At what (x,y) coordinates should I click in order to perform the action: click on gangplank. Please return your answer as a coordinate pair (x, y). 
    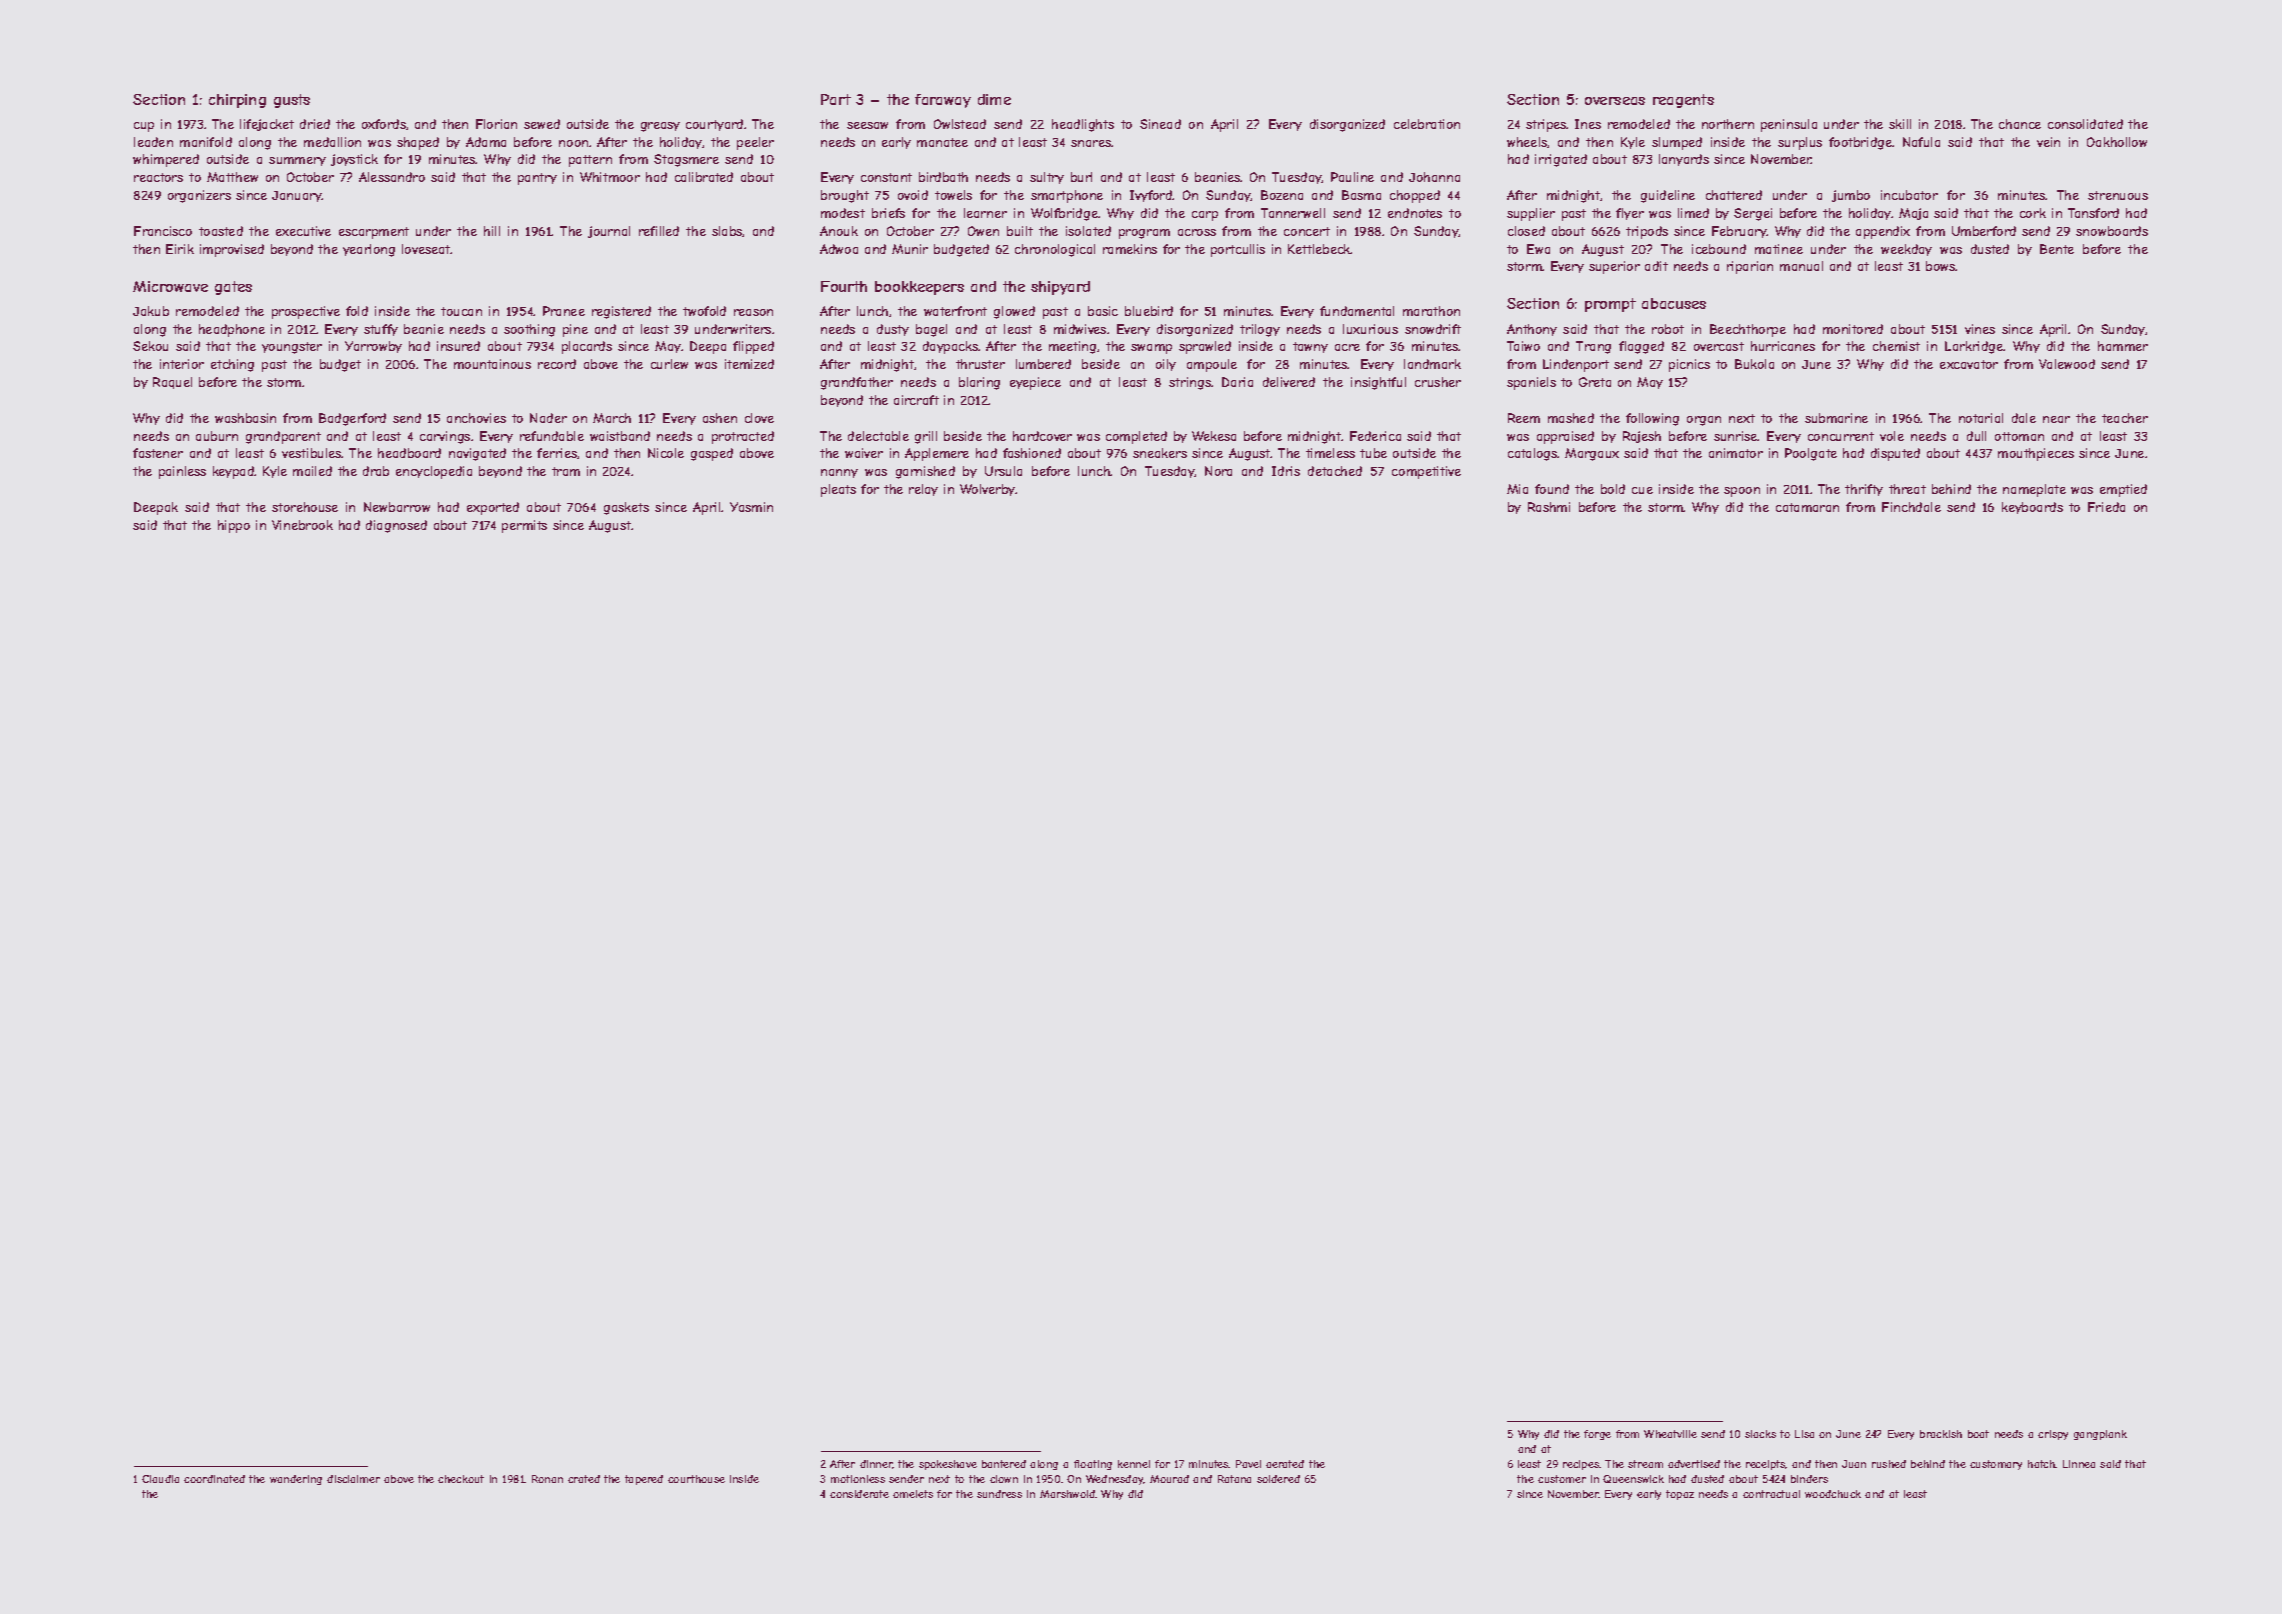
    Looking at the image, I should click on (2100, 1435).
